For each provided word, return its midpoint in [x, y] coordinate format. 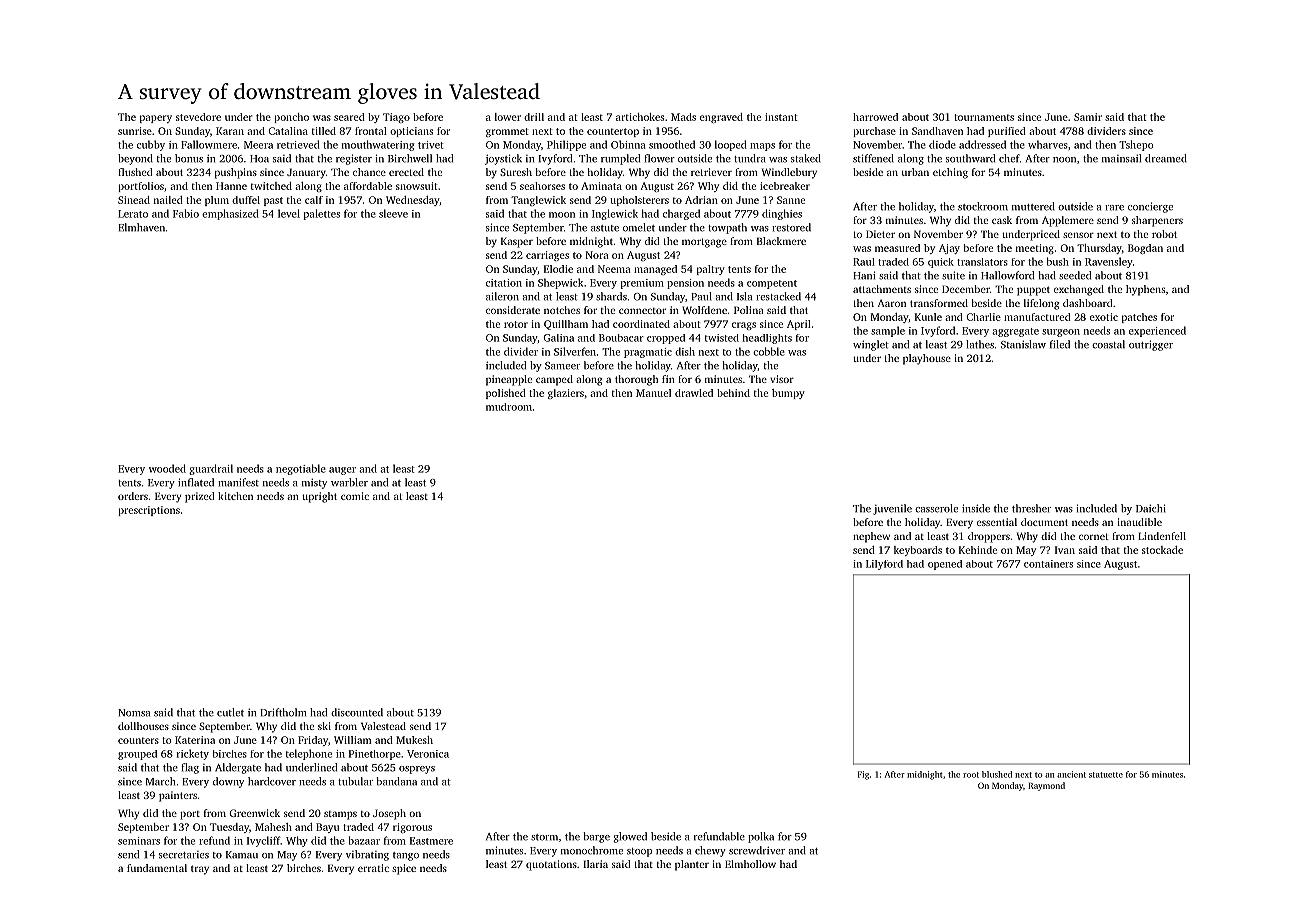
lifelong [1042, 304]
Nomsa [134, 713]
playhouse [927, 359]
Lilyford [884, 565]
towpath [727, 228]
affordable [368, 186]
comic [355, 496]
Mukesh [414, 740]
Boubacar [621, 338]
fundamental [157, 868]
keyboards [918, 551]
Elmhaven [141, 227]
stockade [1162, 550]
